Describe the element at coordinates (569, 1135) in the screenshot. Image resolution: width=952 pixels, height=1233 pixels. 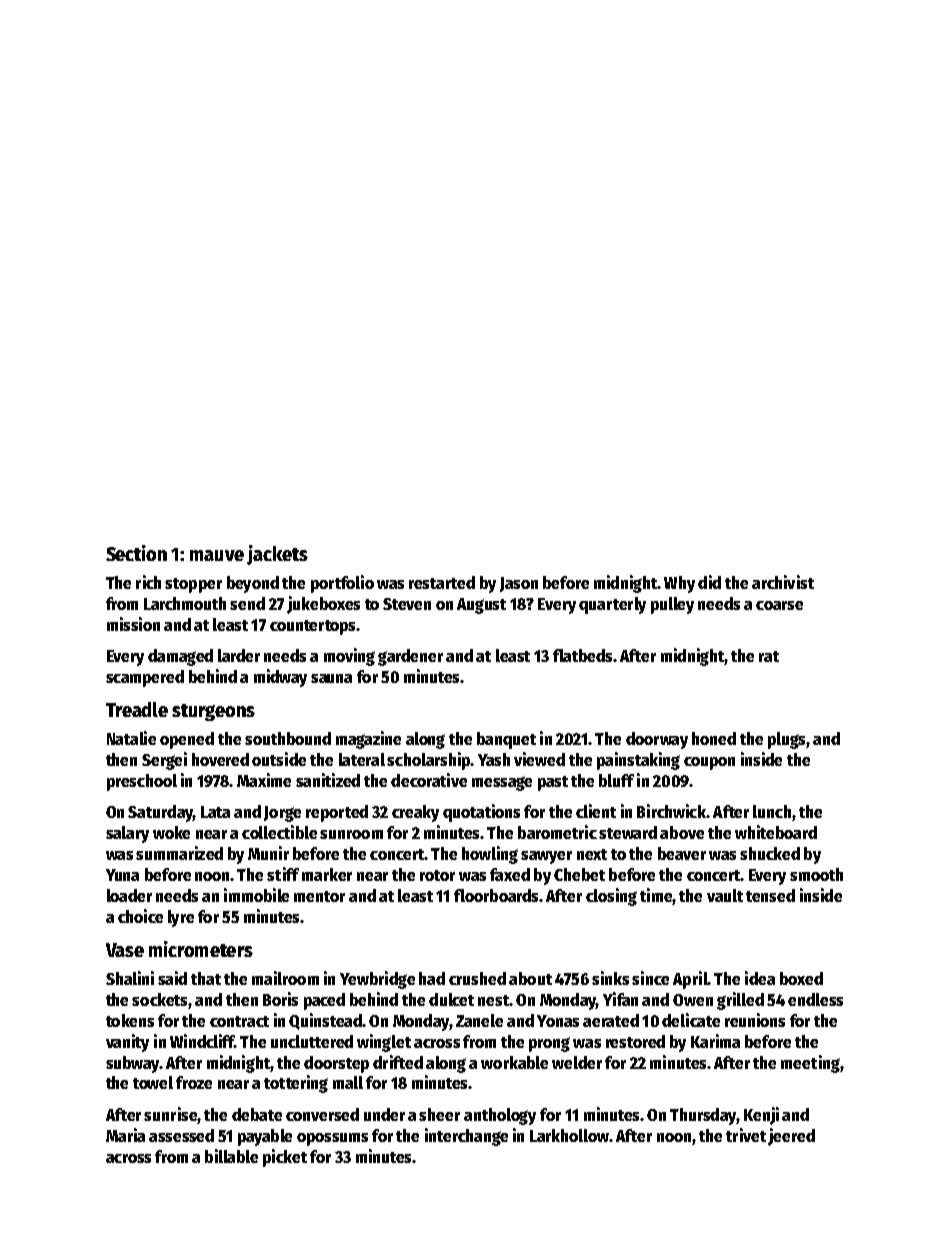
I see `Larkhollow` at that location.
